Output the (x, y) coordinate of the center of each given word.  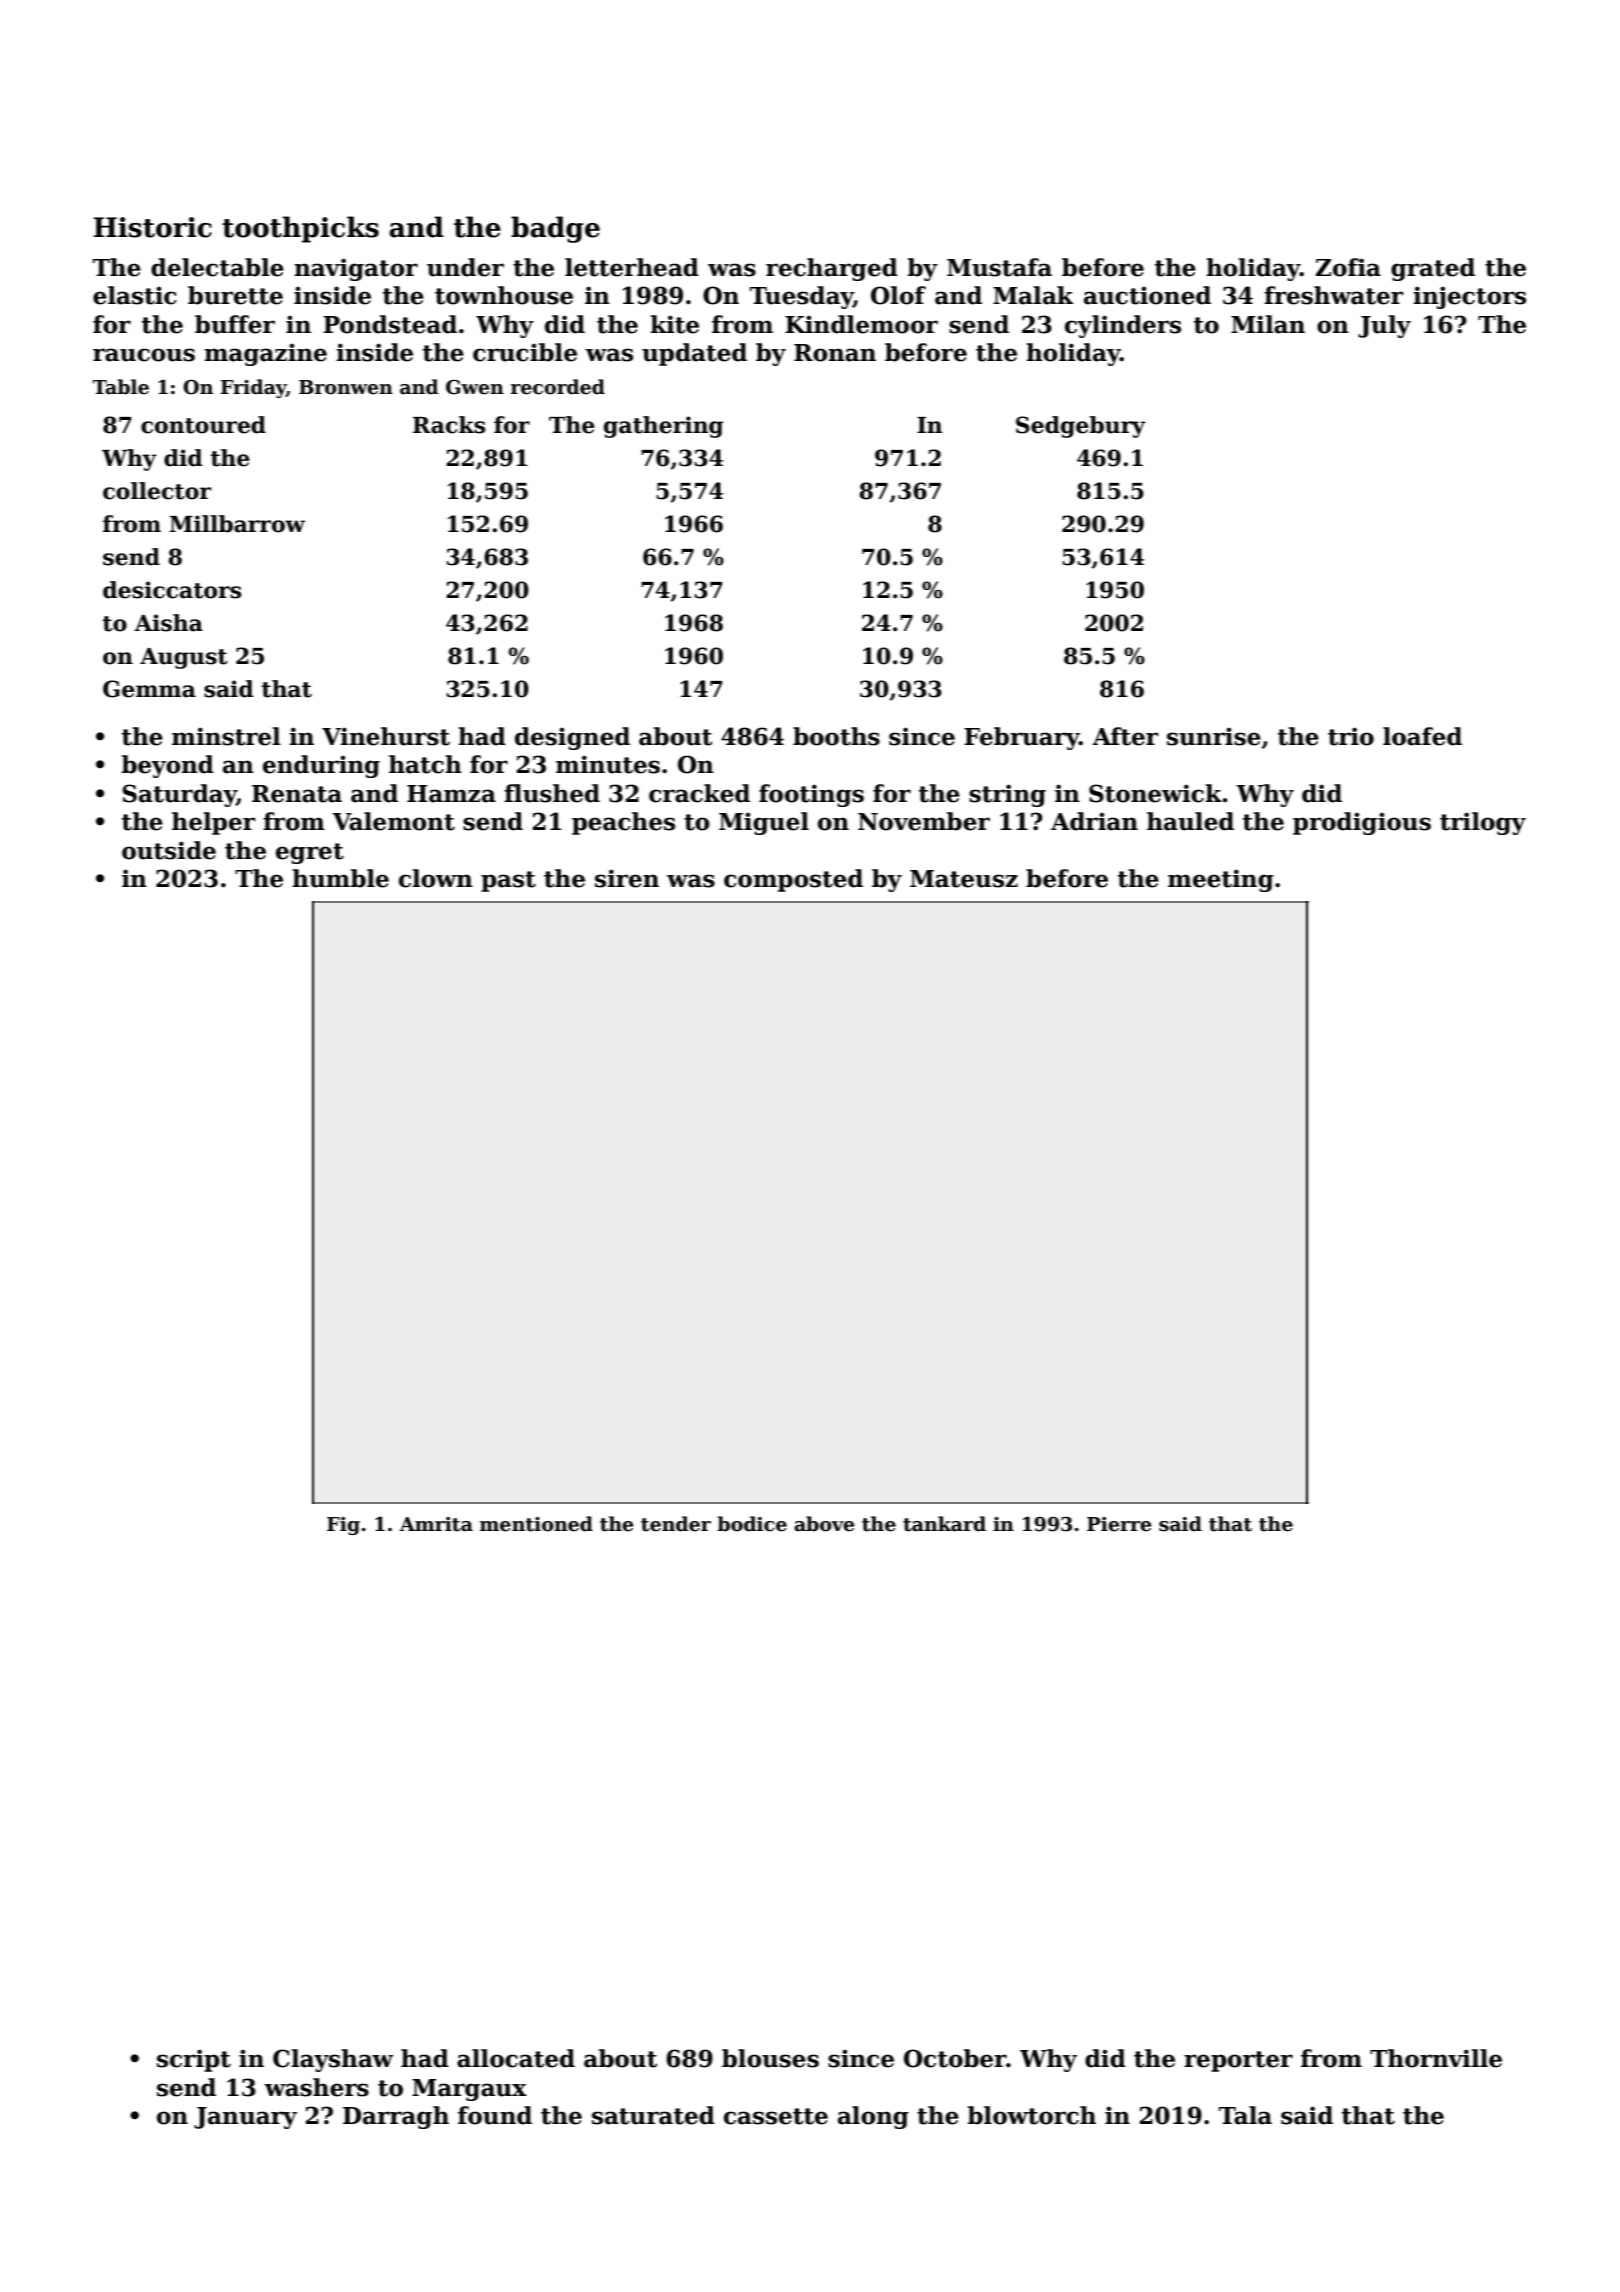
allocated (516, 2058)
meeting (1221, 880)
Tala (1245, 2115)
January (245, 2118)
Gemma (149, 689)
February (1021, 738)
